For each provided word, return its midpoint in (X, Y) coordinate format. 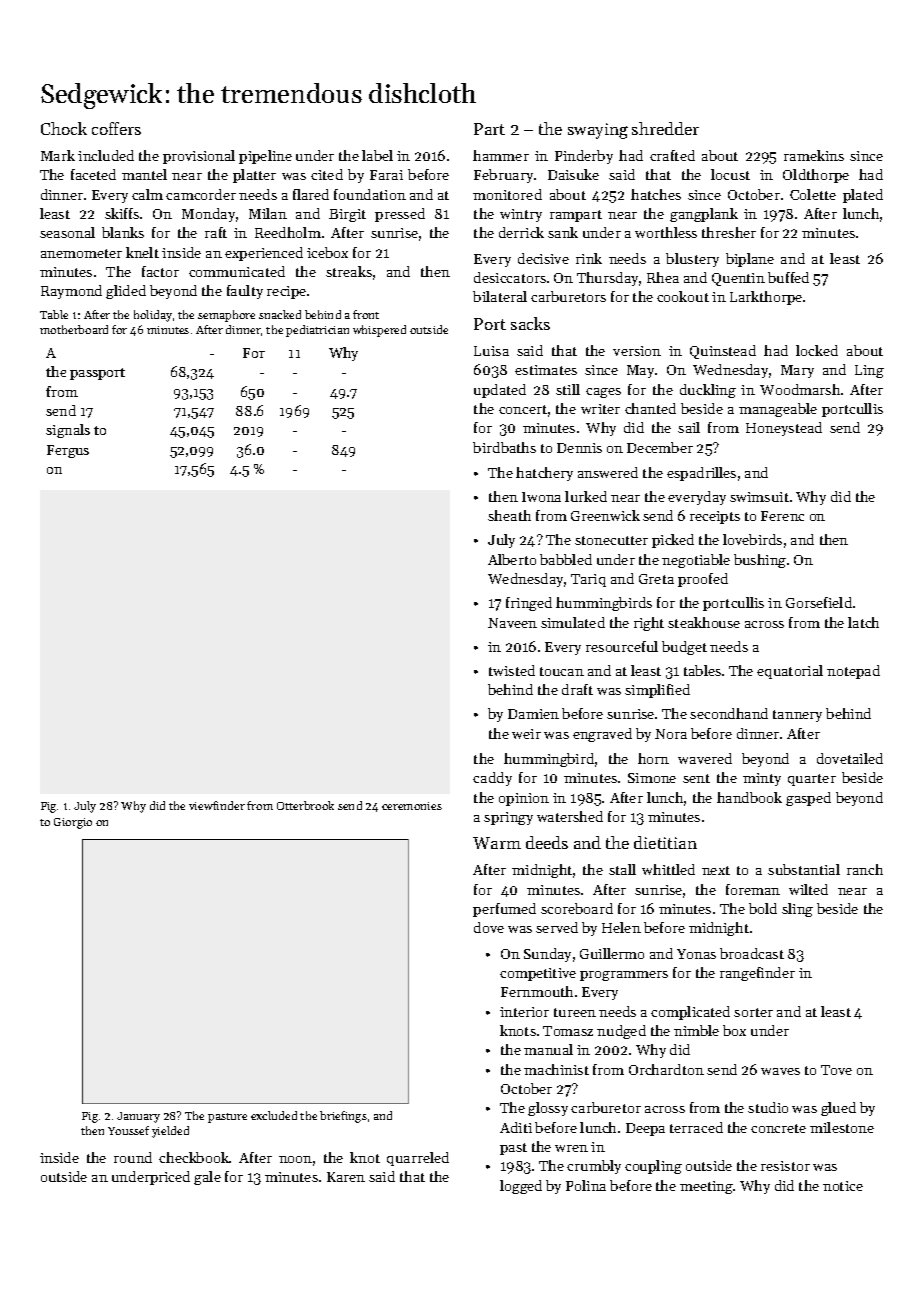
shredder (665, 128)
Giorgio (73, 823)
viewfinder (217, 805)
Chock (64, 128)
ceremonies (412, 806)
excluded (274, 1115)
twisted (512, 670)
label (377, 155)
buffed (788, 277)
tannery (797, 716)
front (366, 314)
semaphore (226, 316)
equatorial (790, 672)
